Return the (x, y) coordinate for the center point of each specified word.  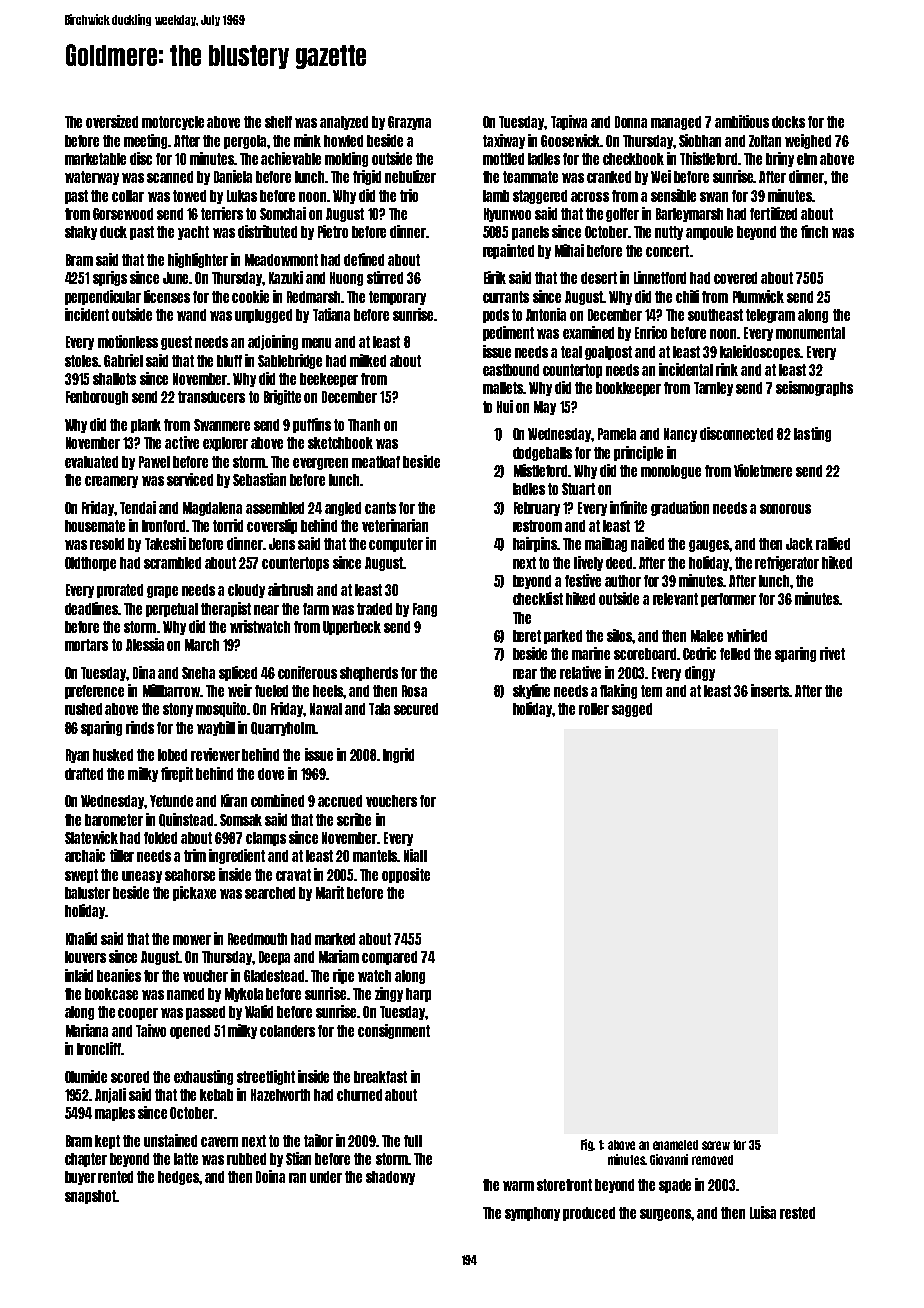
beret (527, 636)
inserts (770, 690)
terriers (222, 213)
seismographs (814, 388)
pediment (508, 333)
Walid (259, 1011)
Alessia (145, 644)
